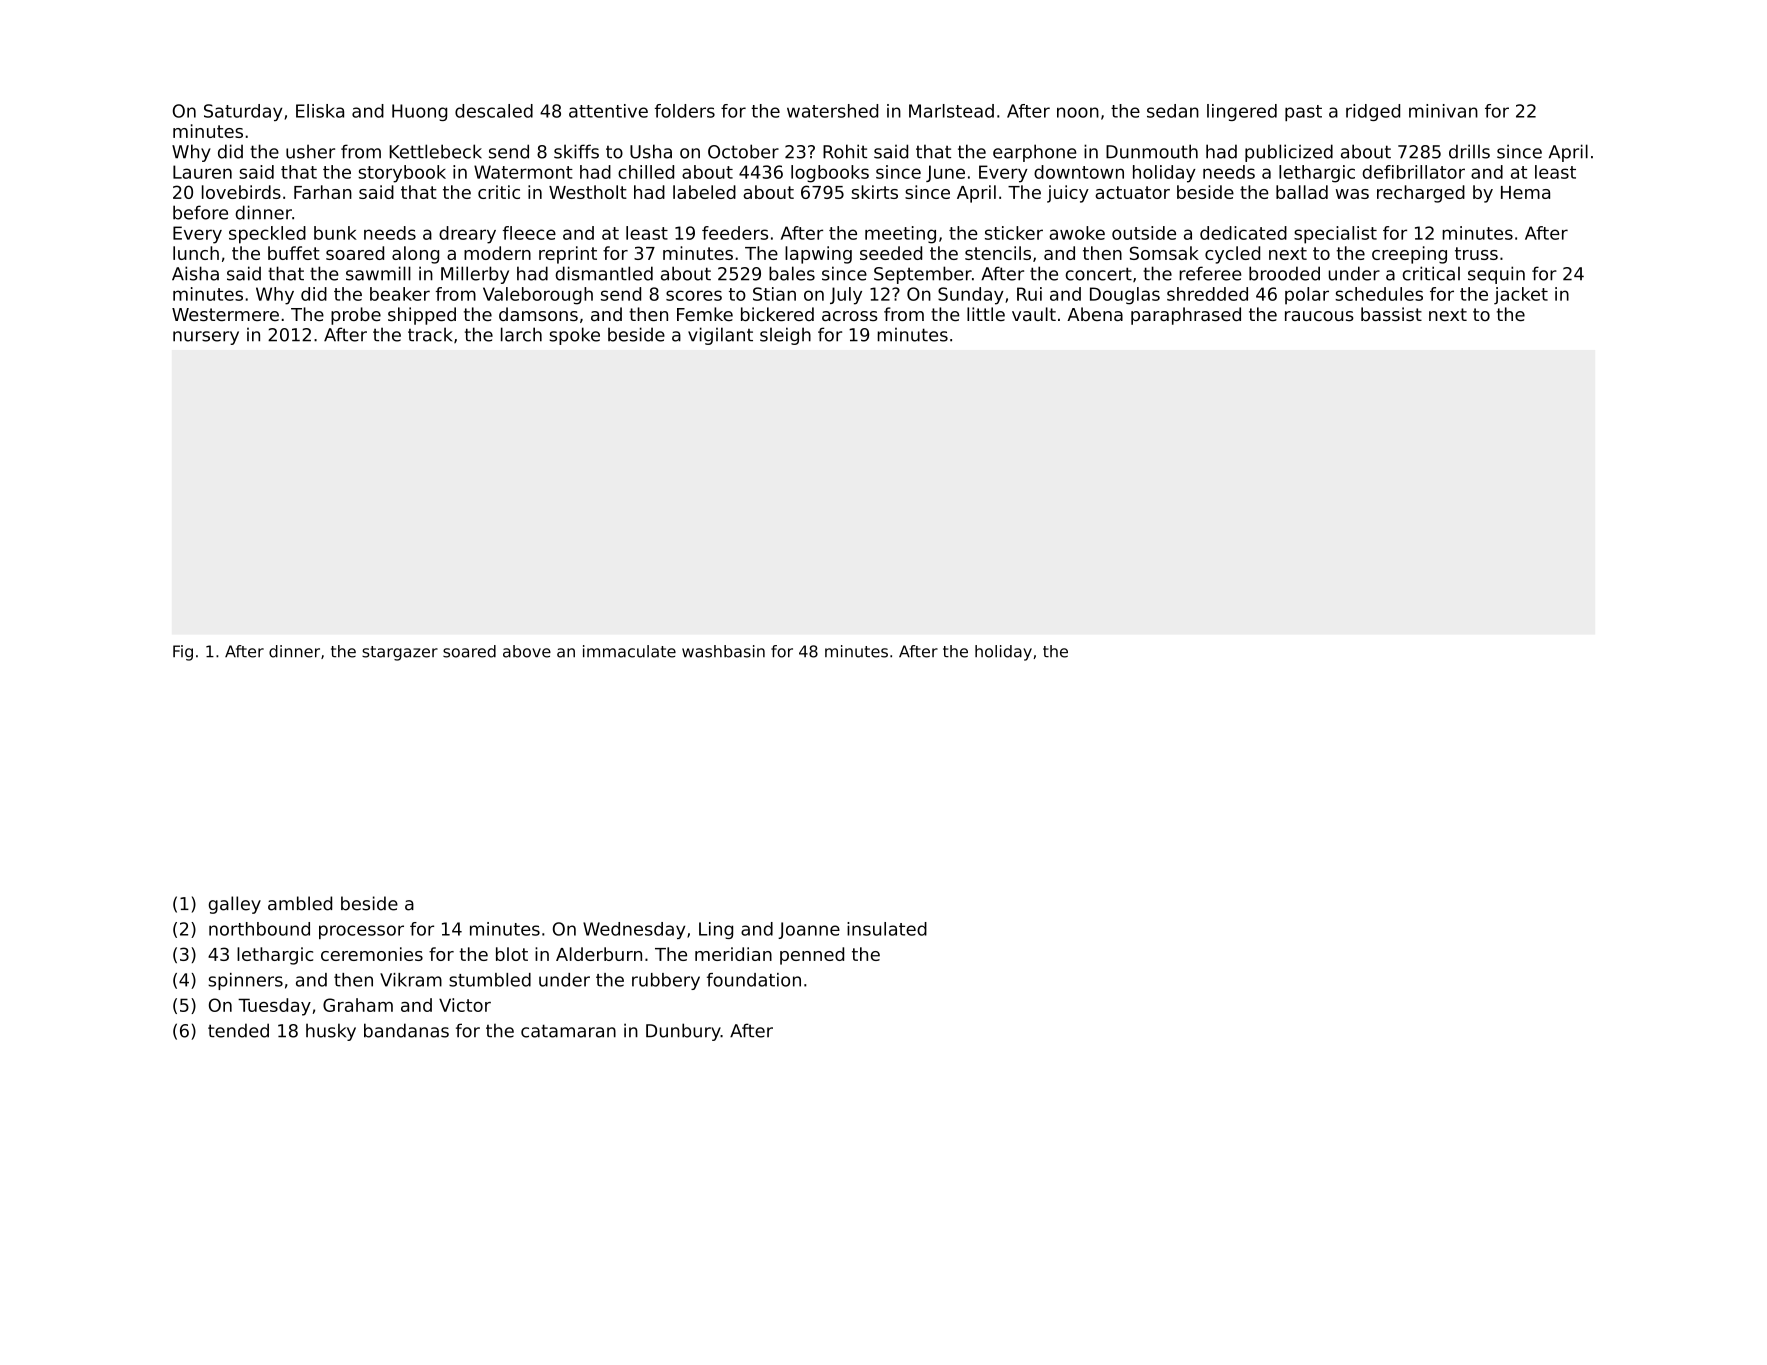 The width and height of the document is (1767, 1365). I want to click on catamaran, so click(568, 1031).
